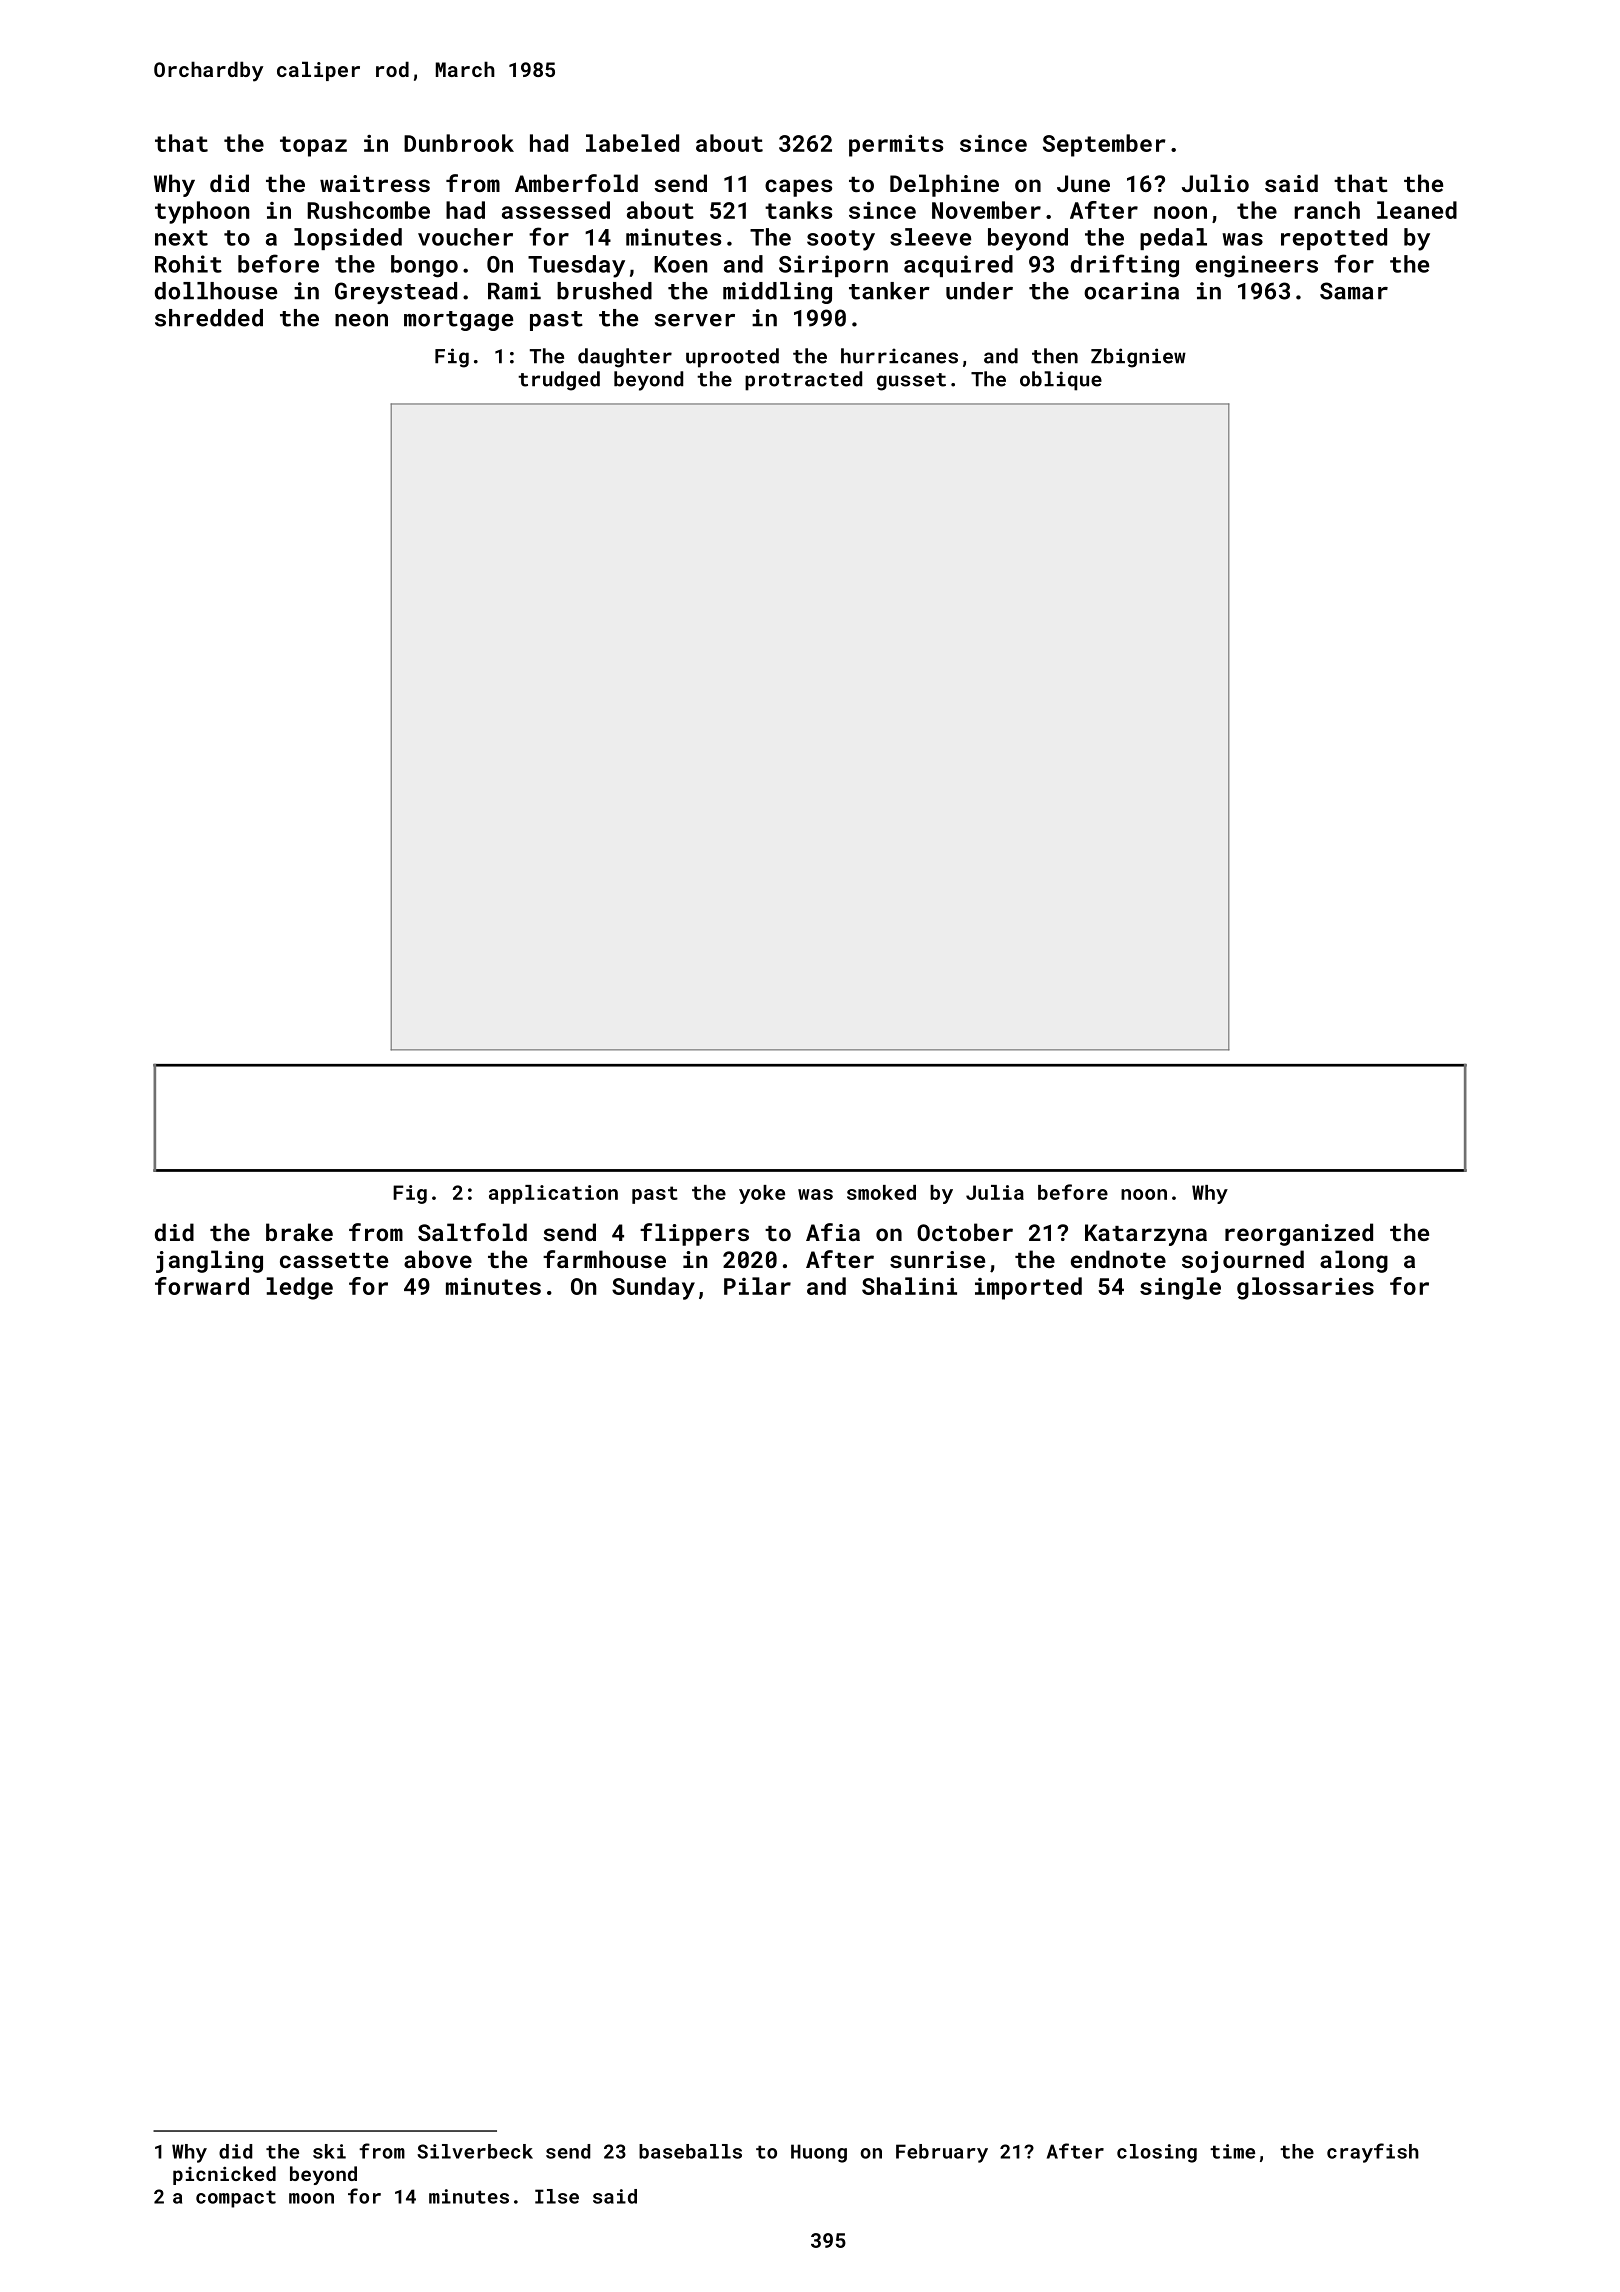  I want to click on Katarzyna, so click(1146, 1235).
